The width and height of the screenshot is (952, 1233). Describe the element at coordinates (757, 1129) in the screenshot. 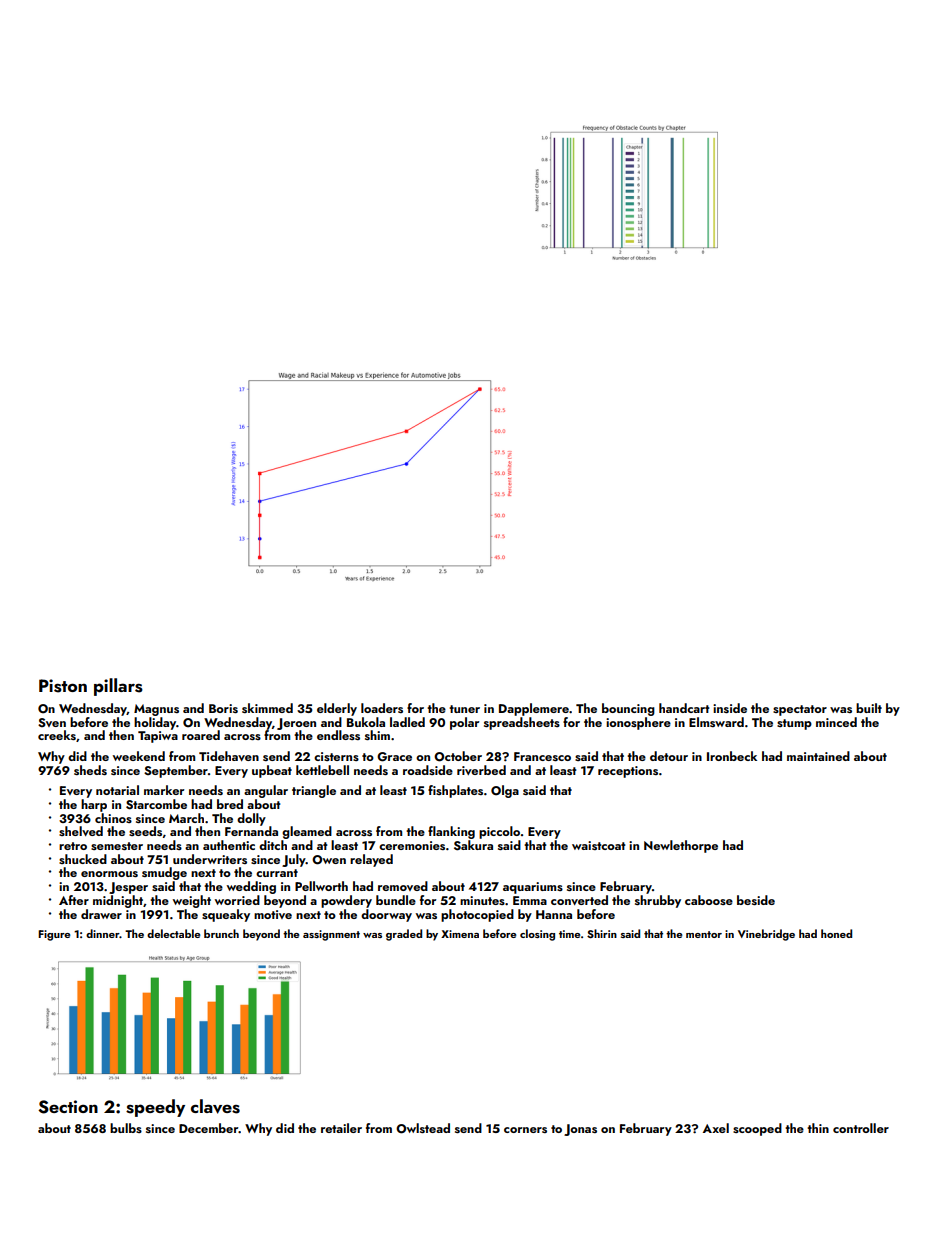

I see `scooped` at that location.
